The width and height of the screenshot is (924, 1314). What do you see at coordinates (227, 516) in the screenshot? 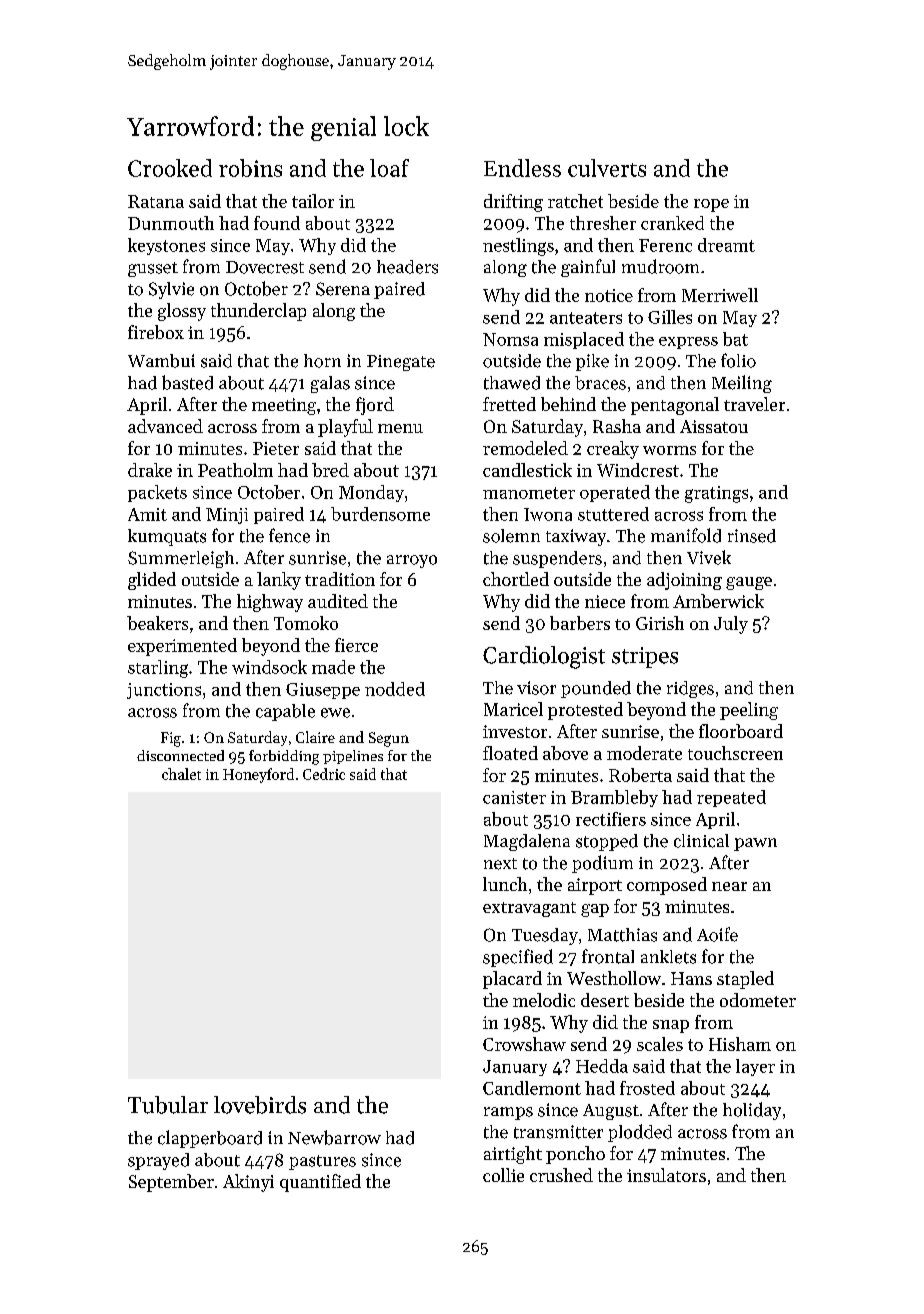
I see `Minji` at bounding box center [227, 516].
